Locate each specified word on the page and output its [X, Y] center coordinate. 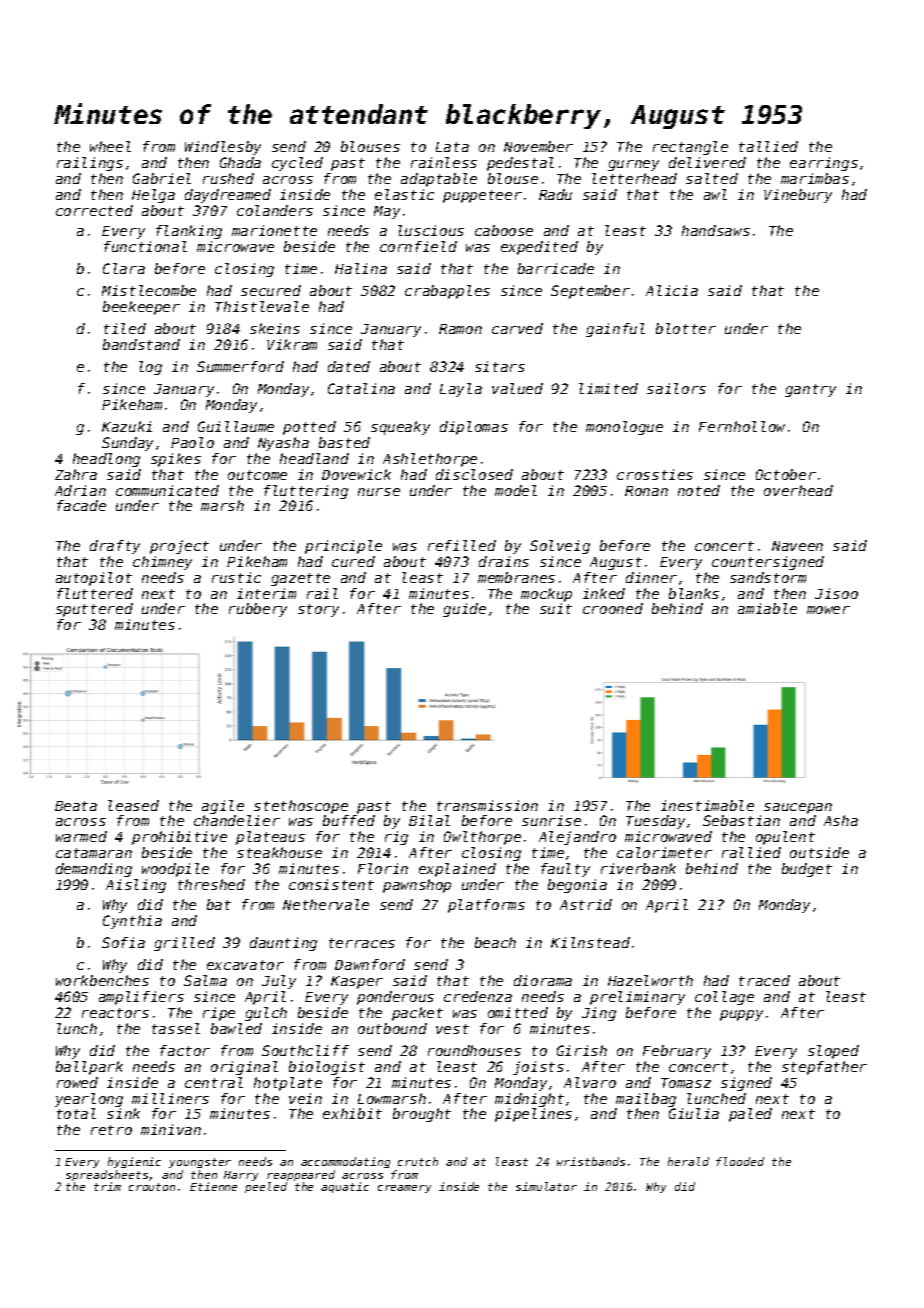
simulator [546, 1186]
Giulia [694, 1113]
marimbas [815, 178]
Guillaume [236, 426]
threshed [211, 884]
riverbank [638, 868]
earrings [824, 164]
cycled [297, 164]
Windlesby [223, 148]
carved [517, 328]
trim [107, 1186]
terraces [362, 943]
